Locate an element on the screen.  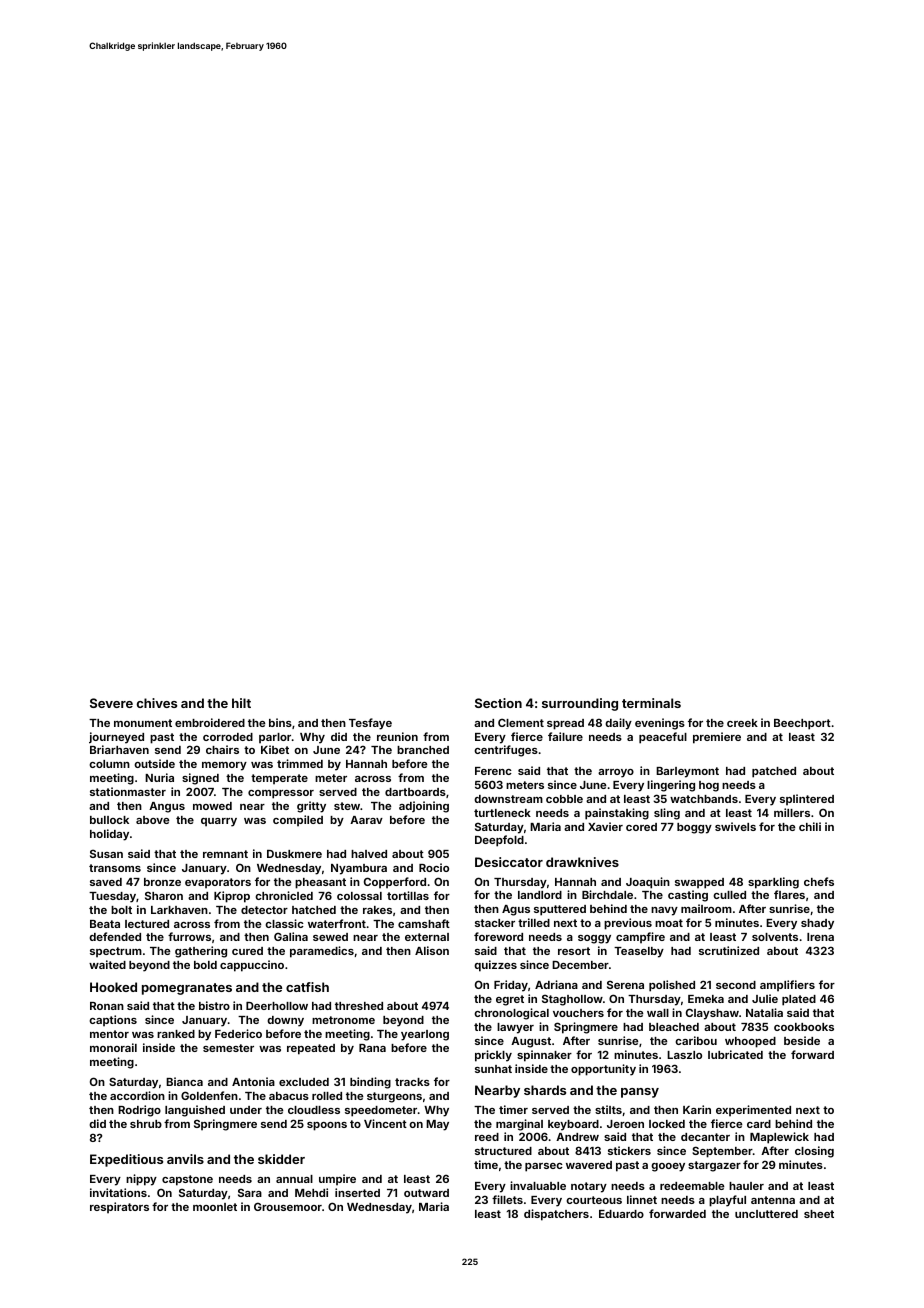
Beechport is located at coordinates (802, 724).
